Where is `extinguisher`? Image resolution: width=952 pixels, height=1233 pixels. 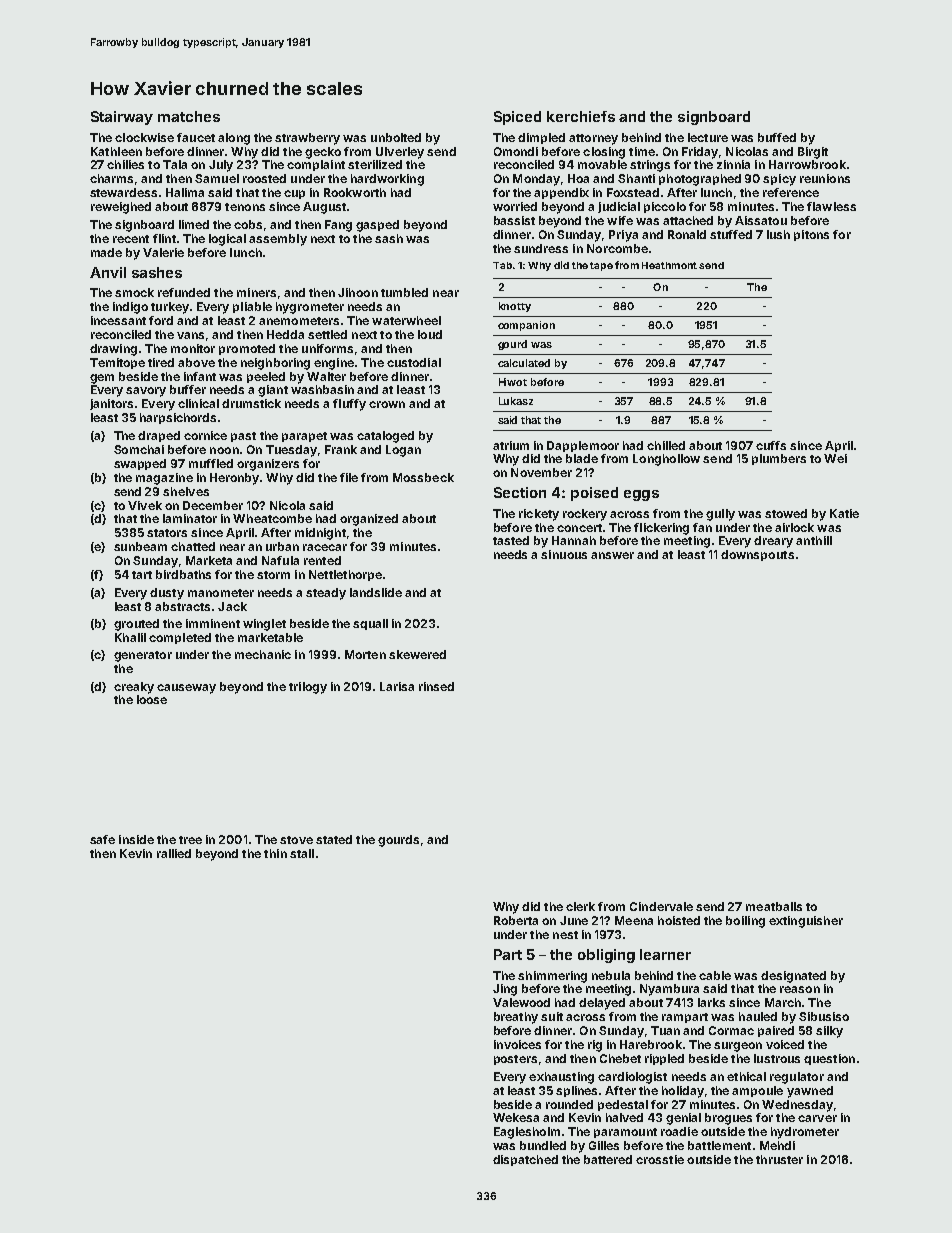
extinguisher is located at coordinates (806, 922).
